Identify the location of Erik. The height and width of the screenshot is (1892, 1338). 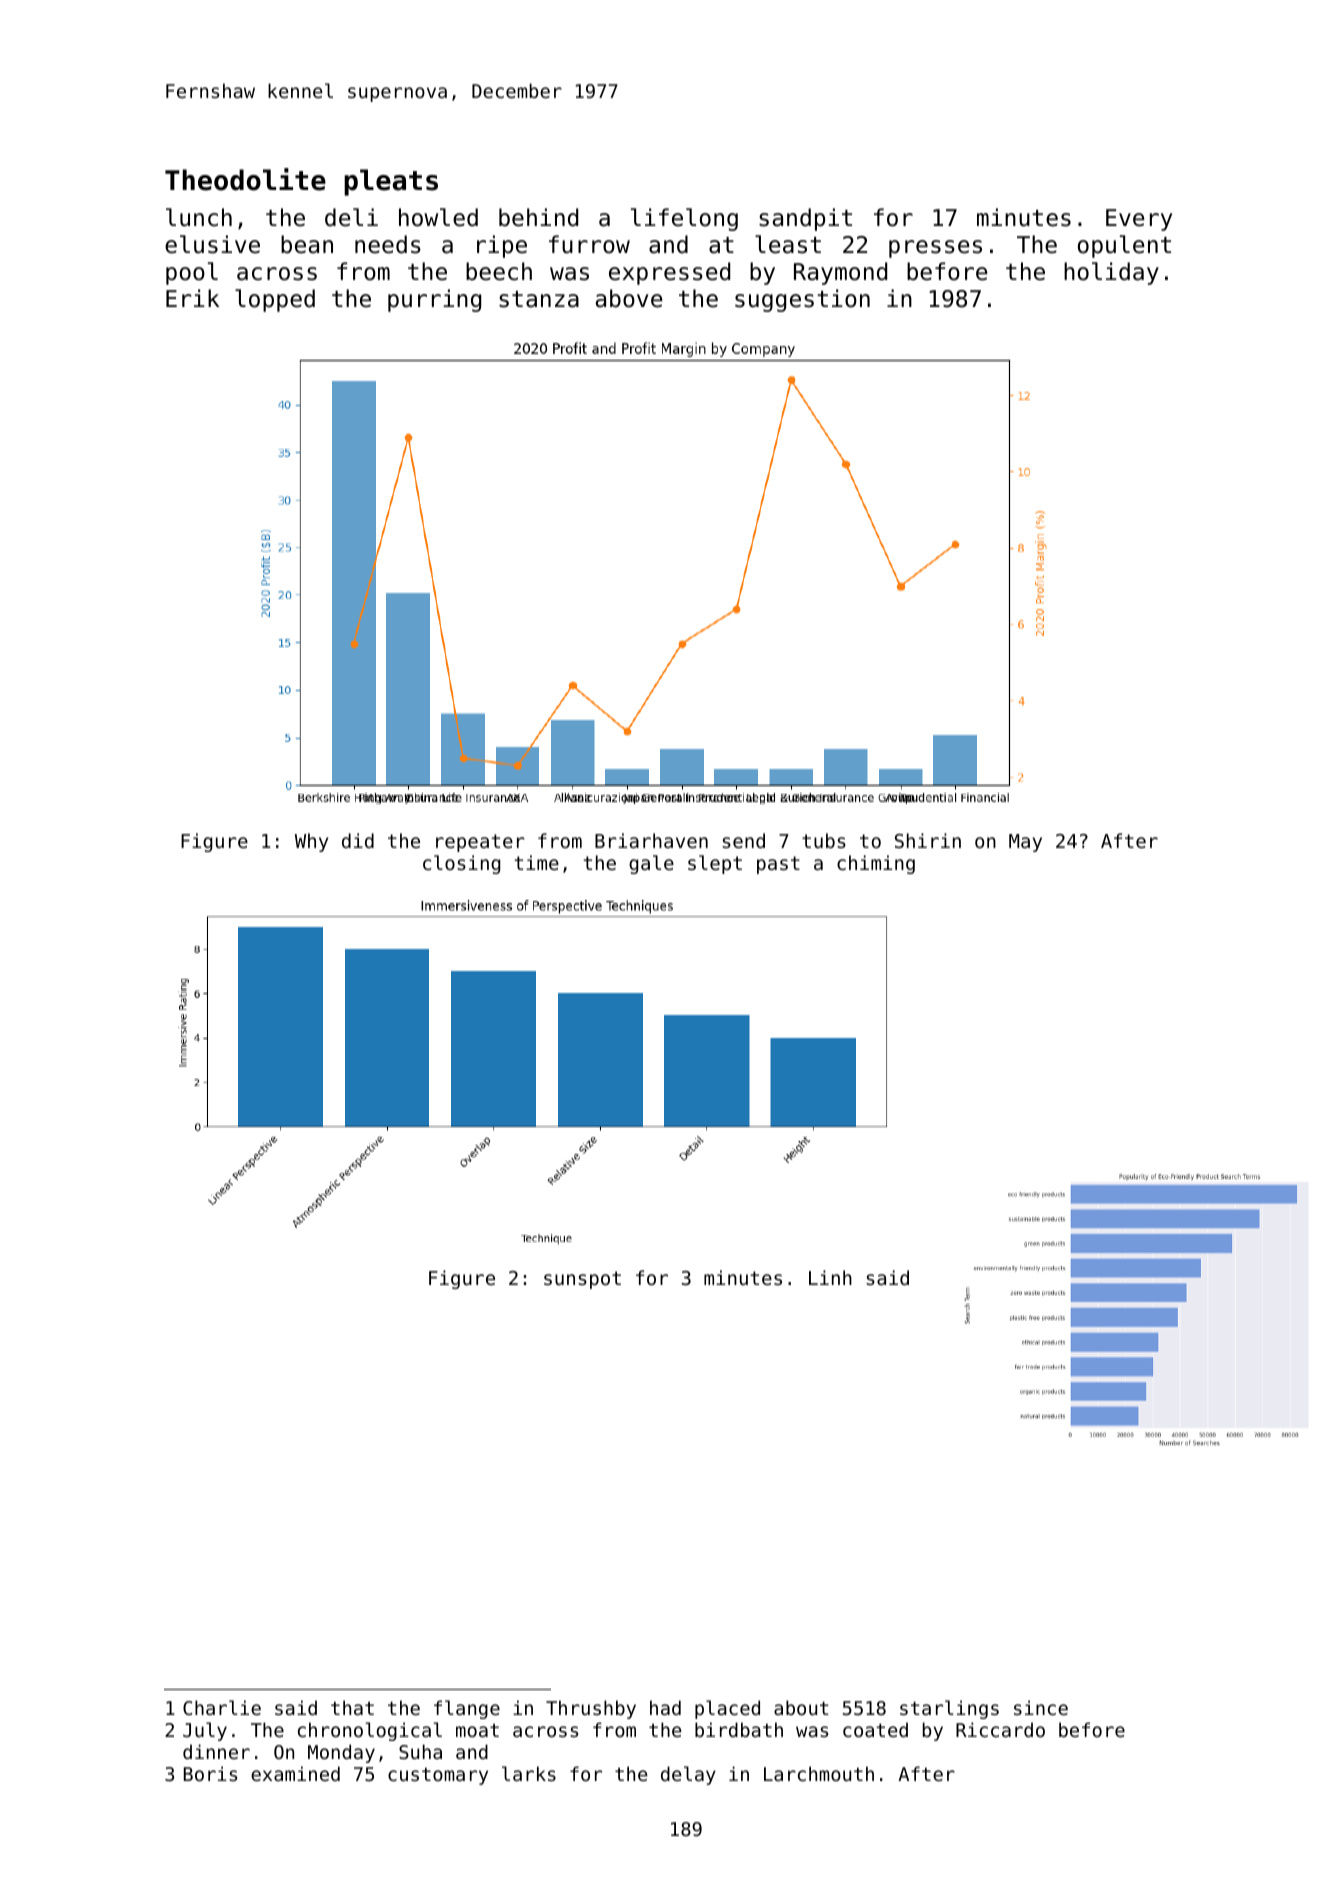
(192, 298).
